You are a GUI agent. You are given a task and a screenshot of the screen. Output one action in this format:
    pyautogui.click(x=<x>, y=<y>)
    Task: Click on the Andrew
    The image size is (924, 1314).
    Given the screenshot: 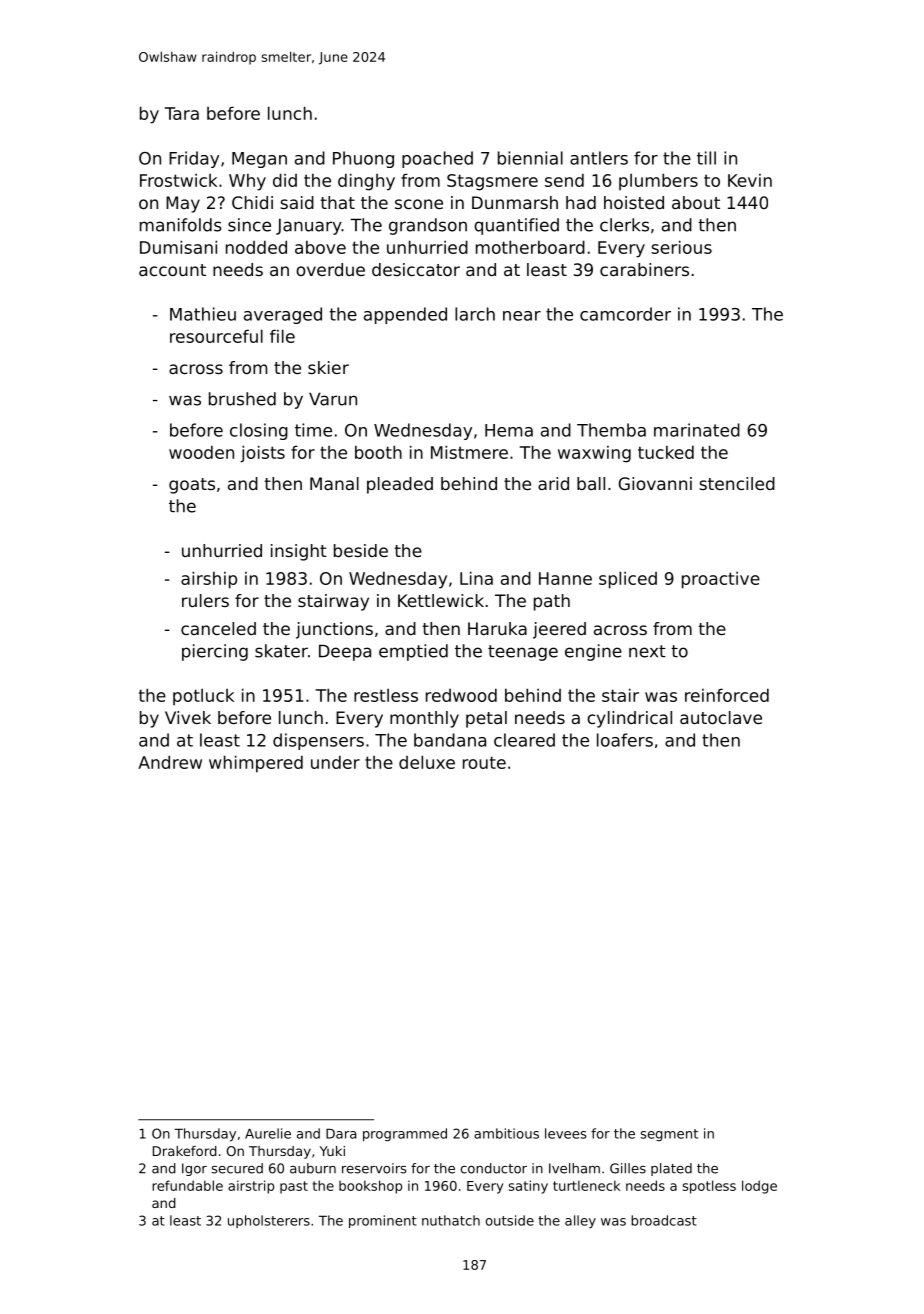 What is the action you would take?
    pyautogui.click(x=170, y=762)
